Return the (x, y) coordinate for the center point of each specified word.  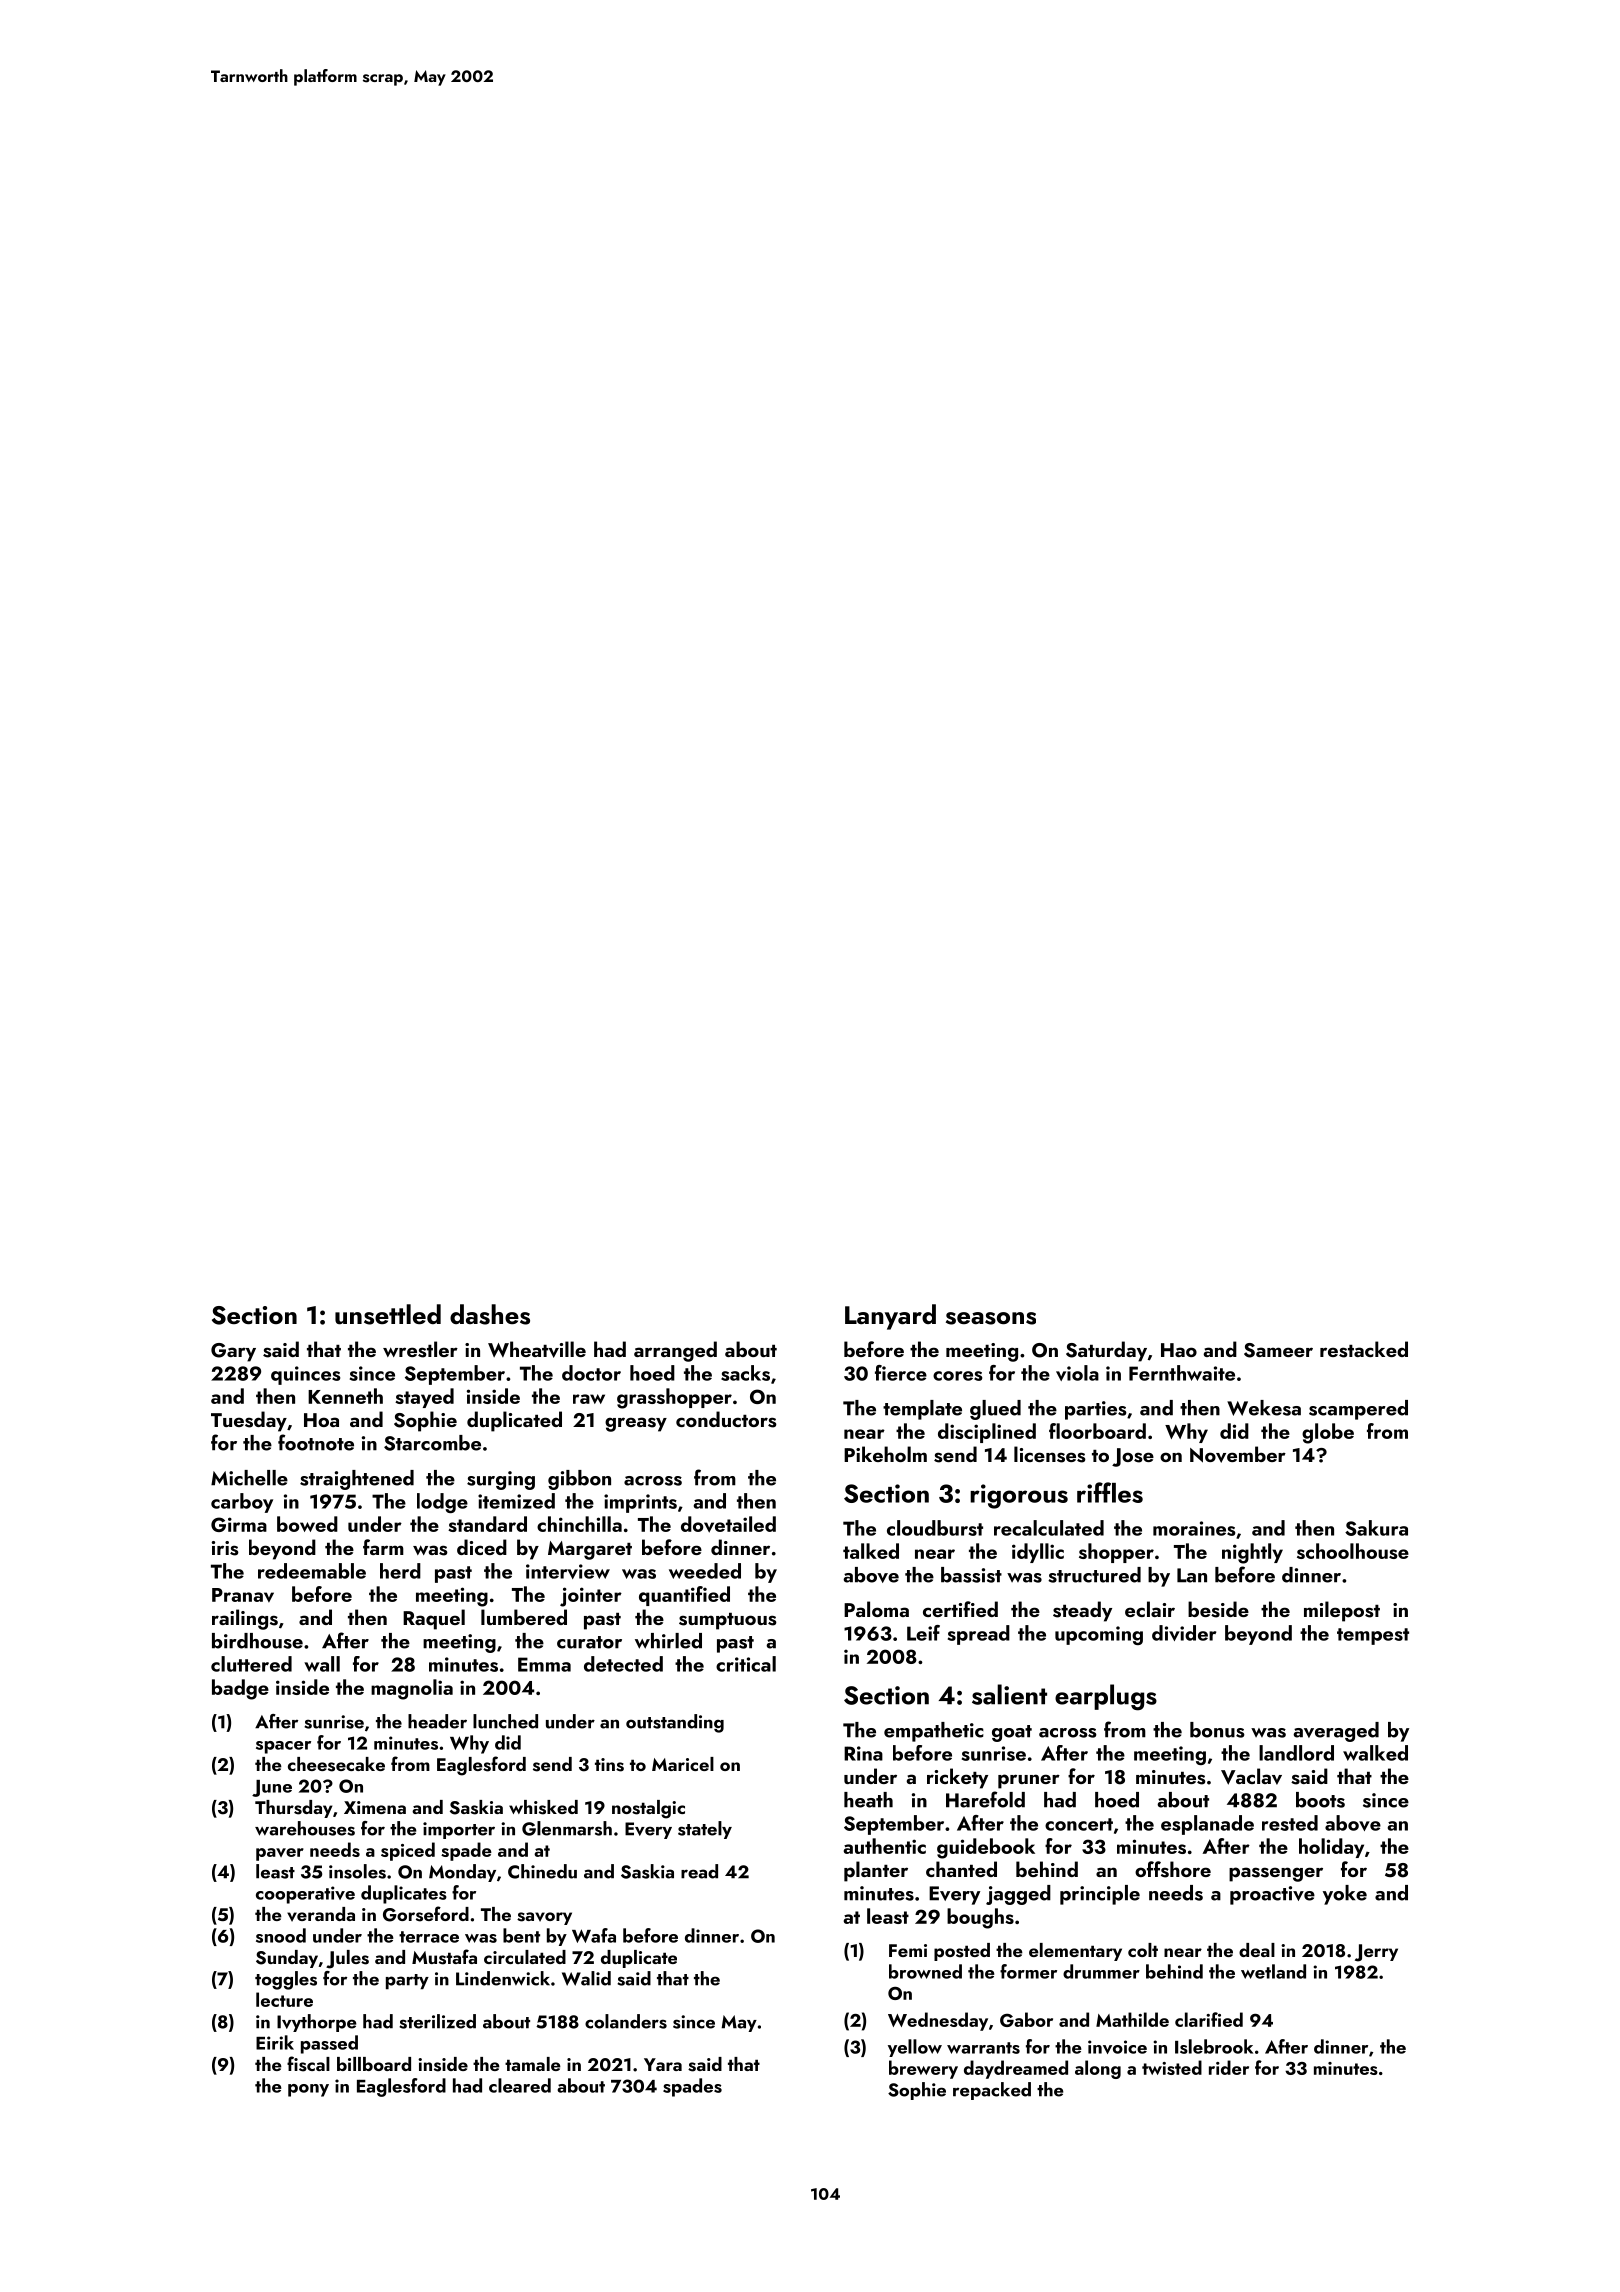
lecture (284, 1999)
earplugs (1106, 1697)
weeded (705, 1571)
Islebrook (1214, 2046)
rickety (957, 1778)
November (1238, 1454)
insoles (357, 1871)
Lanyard (890, 1317)
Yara (663, 2064)
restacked (1364, 1349)
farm (383, 1547)
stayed (424, 1398)
